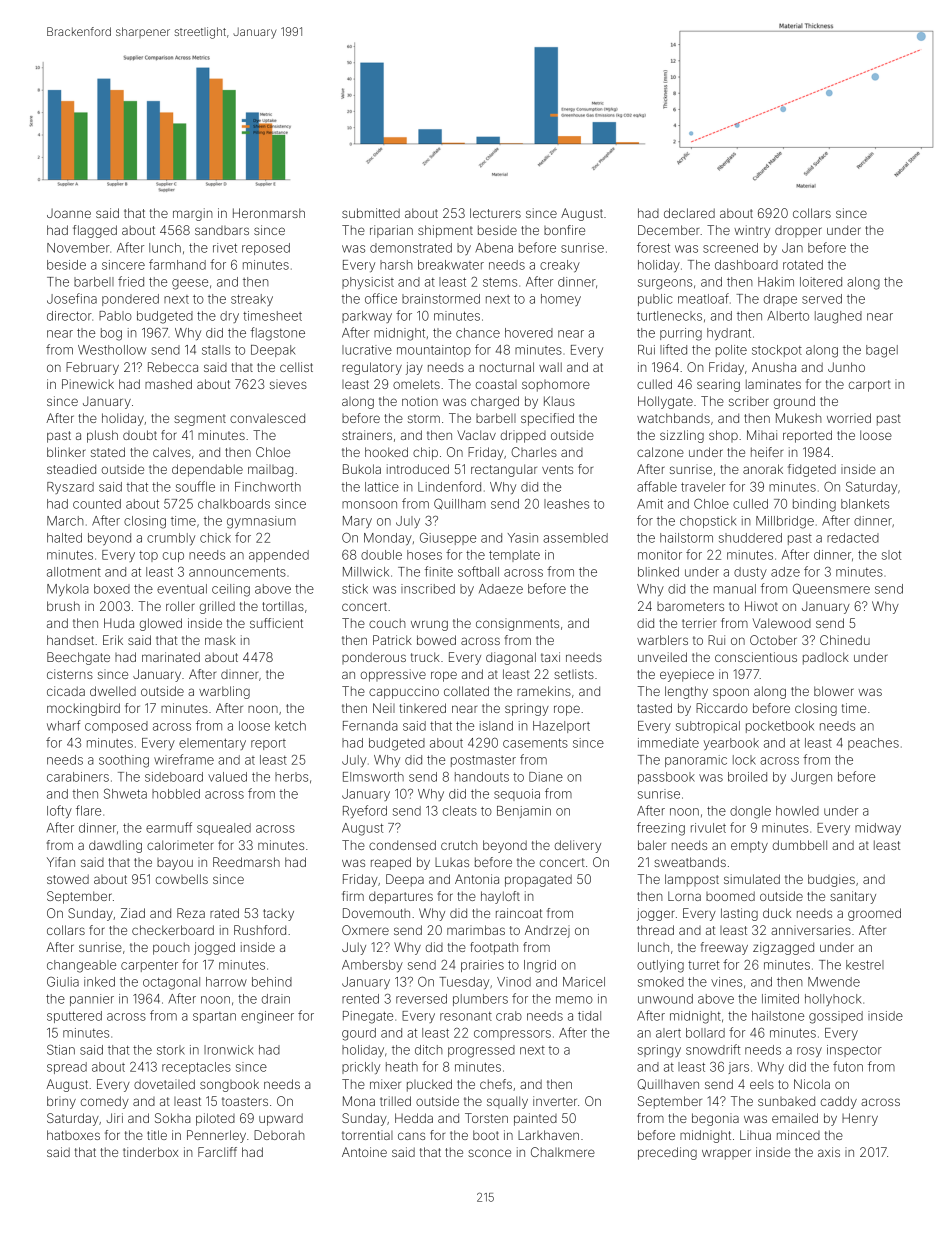 This page has height=1233, width=952. I want to click on bagel, so click(882, 351).
